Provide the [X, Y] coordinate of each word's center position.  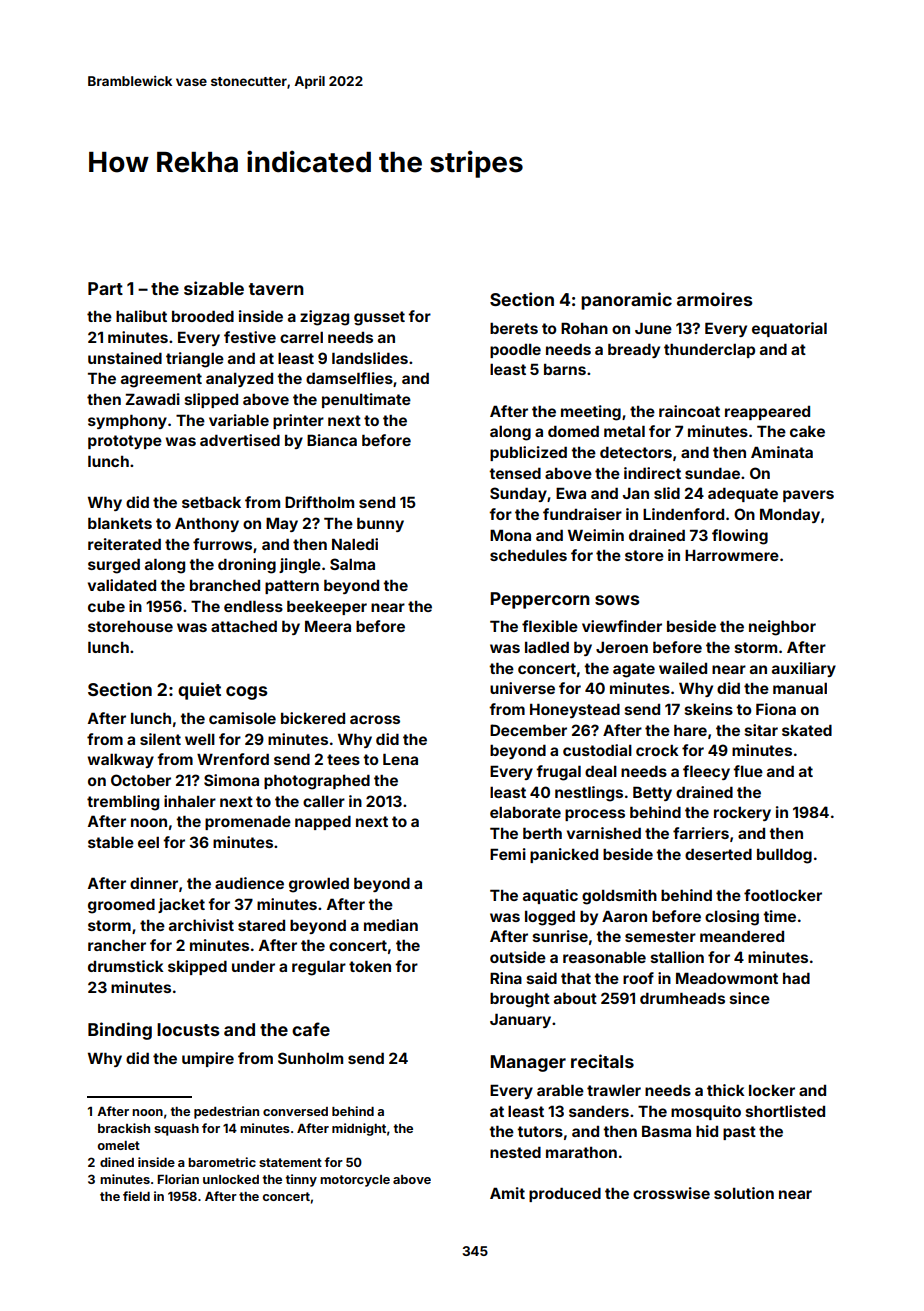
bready [634, 350]
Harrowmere [732, 555]
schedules [528, 555]
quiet [199, 691]
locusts [188, 1029]
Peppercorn [540, 600]
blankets [120, 523]
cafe [311, 1029]
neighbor [782, 628]
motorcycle [355, 1181]
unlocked [231, 1179]
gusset [379, 318]
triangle [195, 360]
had [796, 978]
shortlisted [785, 1111]
